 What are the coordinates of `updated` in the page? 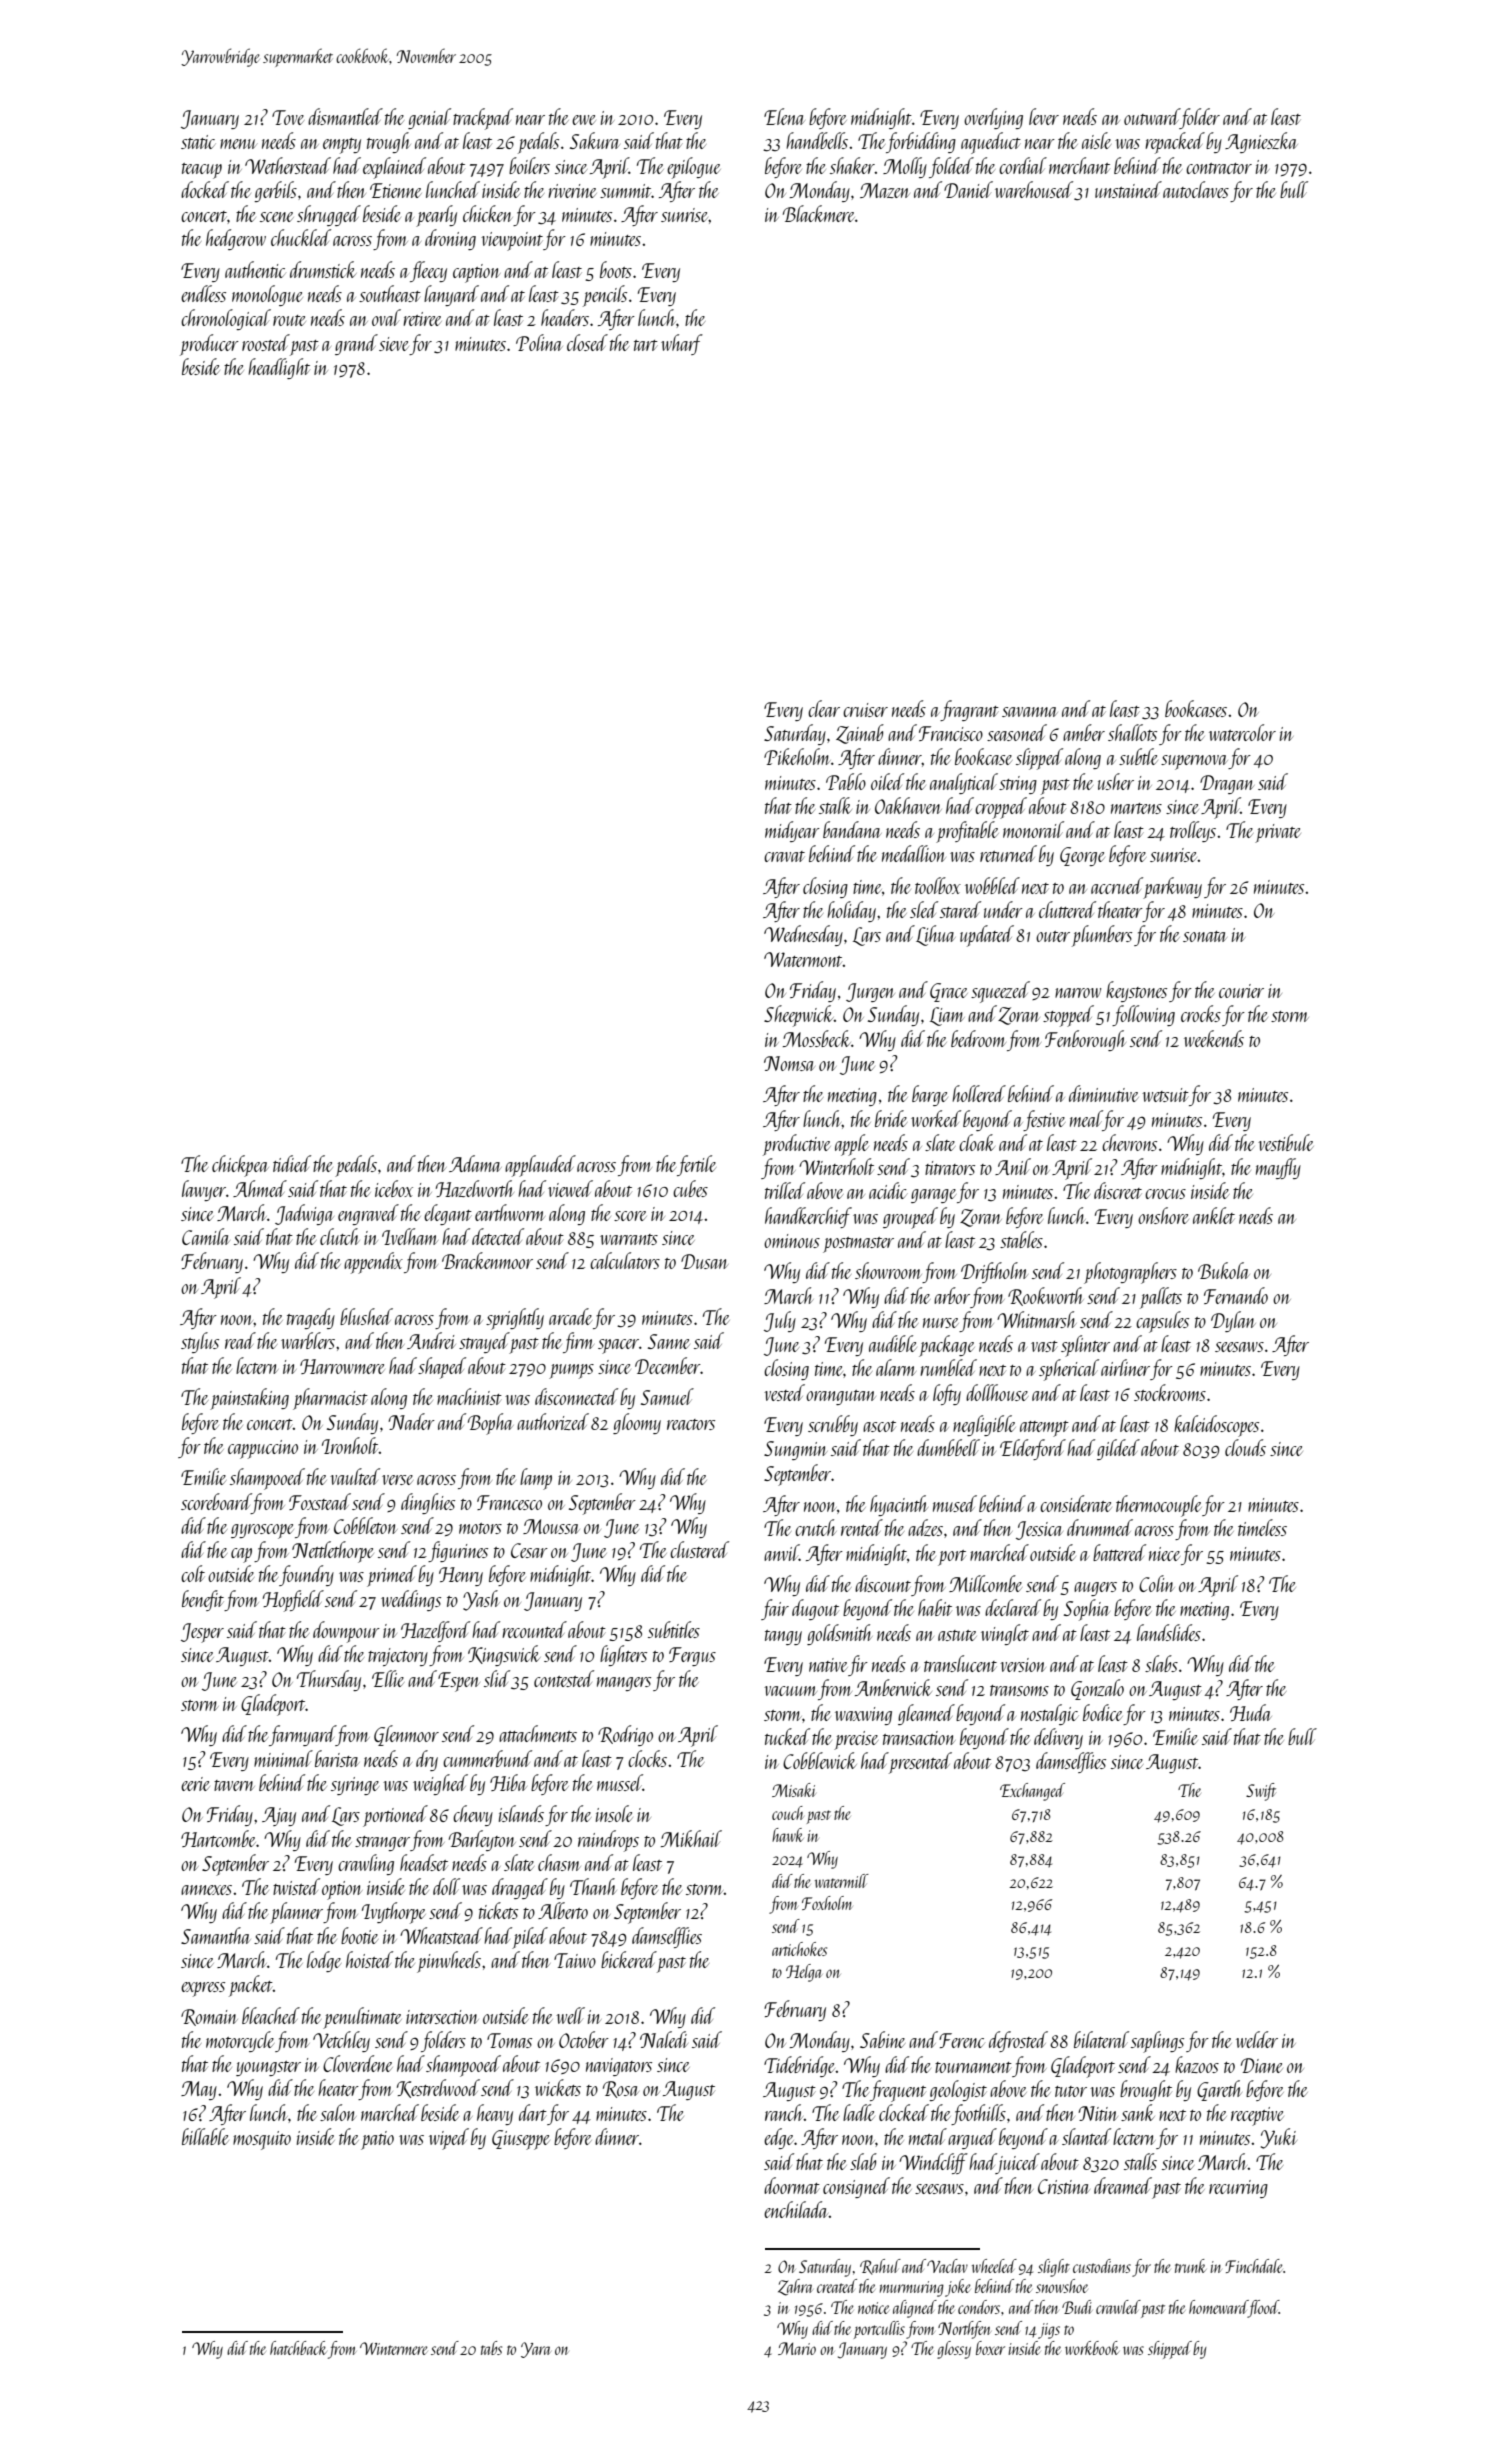 It's located at (987, 936).
